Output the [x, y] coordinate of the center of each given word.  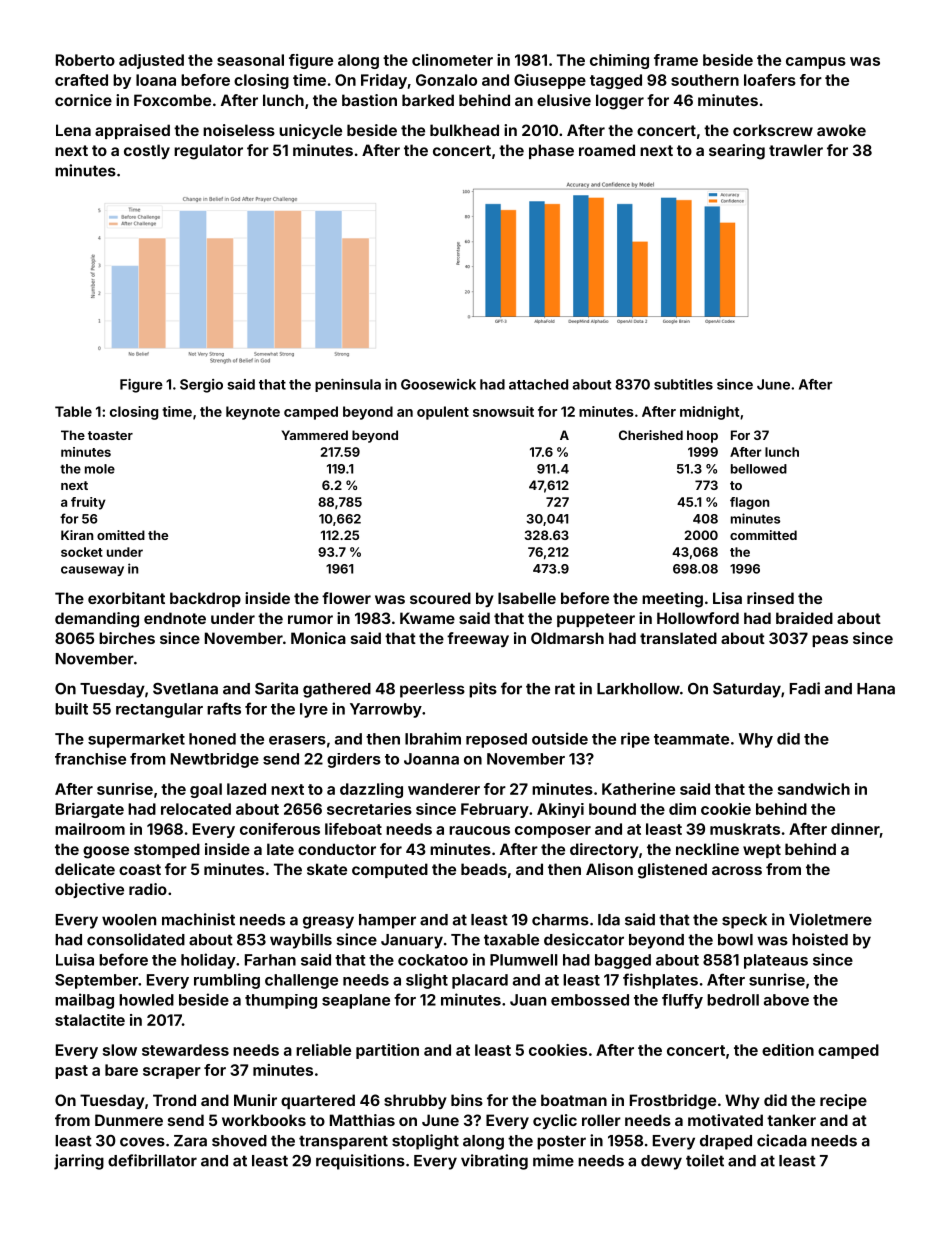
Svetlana [185, 689]
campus [816, 63]
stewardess [185, 1050]
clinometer [452, 60]
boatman [574, 1100]
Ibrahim [433, 738]
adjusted [151, 61]
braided [804, 618]
